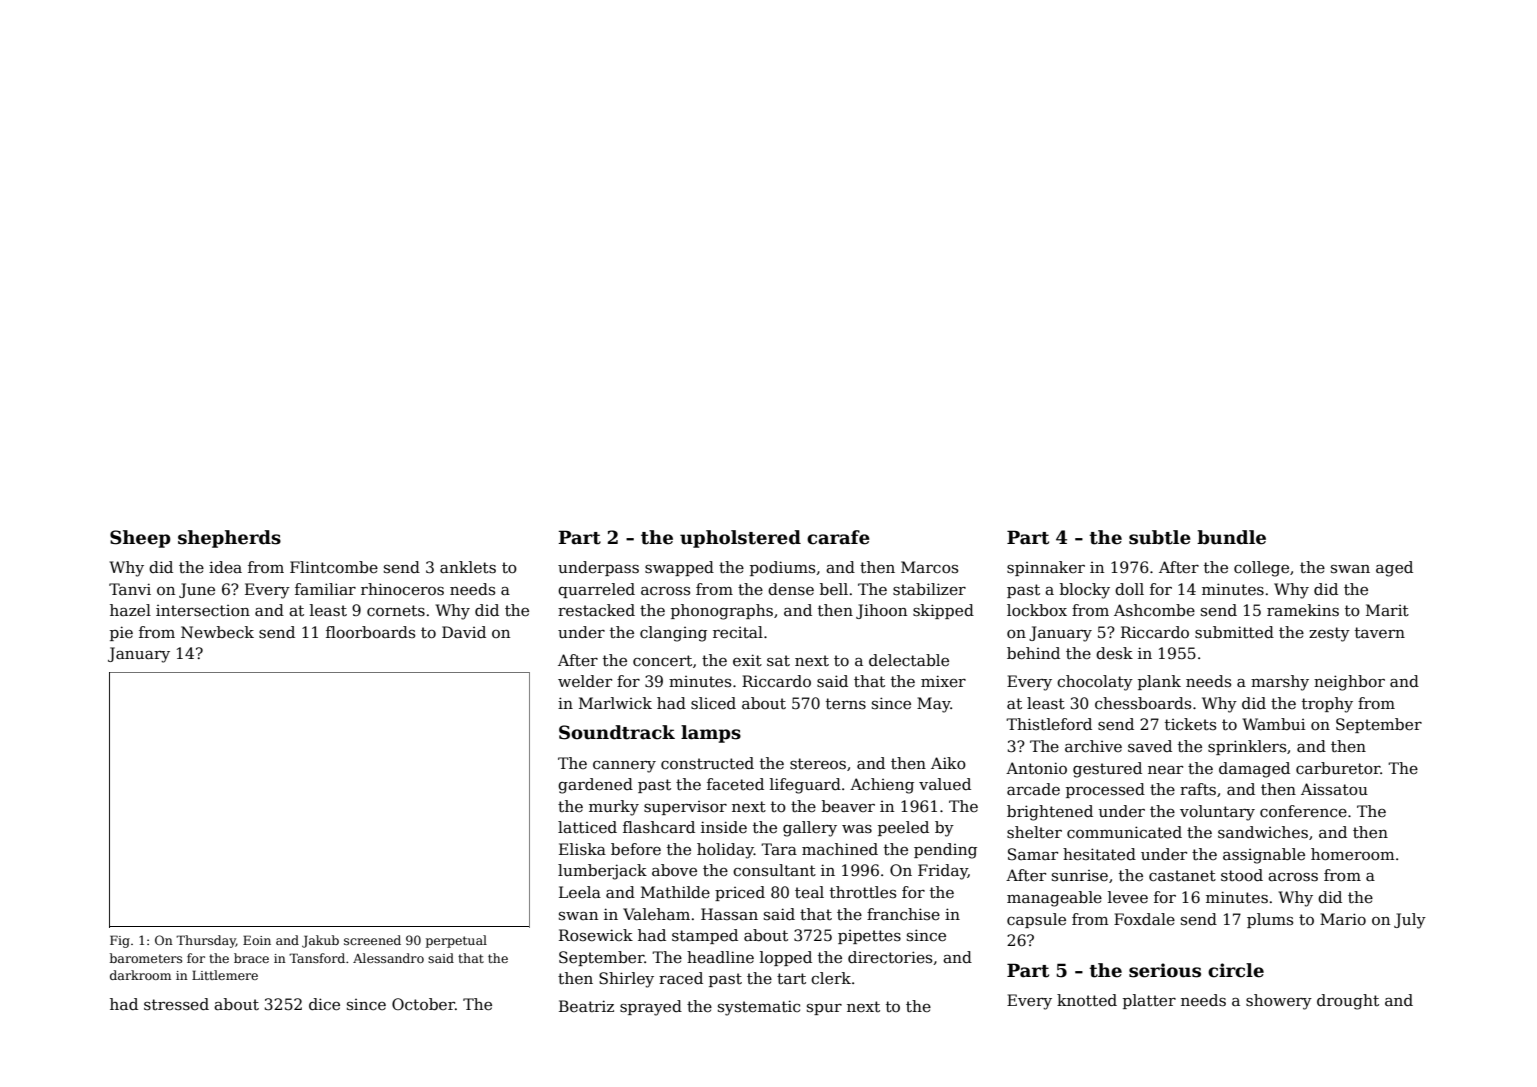 This screenshot has width=1537, height=1087. I want to click on latticed, so click(587, 827).
